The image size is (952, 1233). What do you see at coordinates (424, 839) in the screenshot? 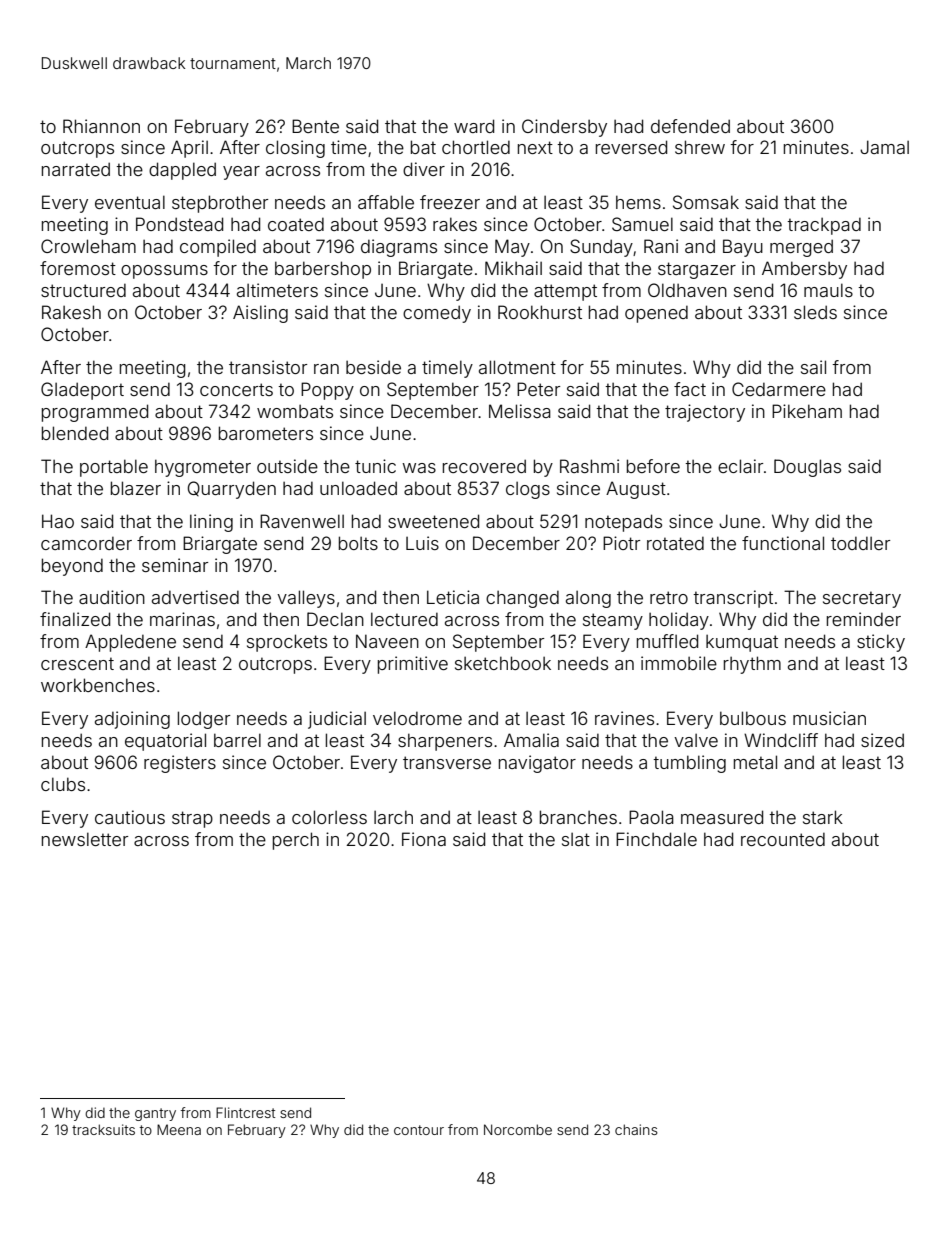
I see `Fiona` at bounding box center [424, 839].
